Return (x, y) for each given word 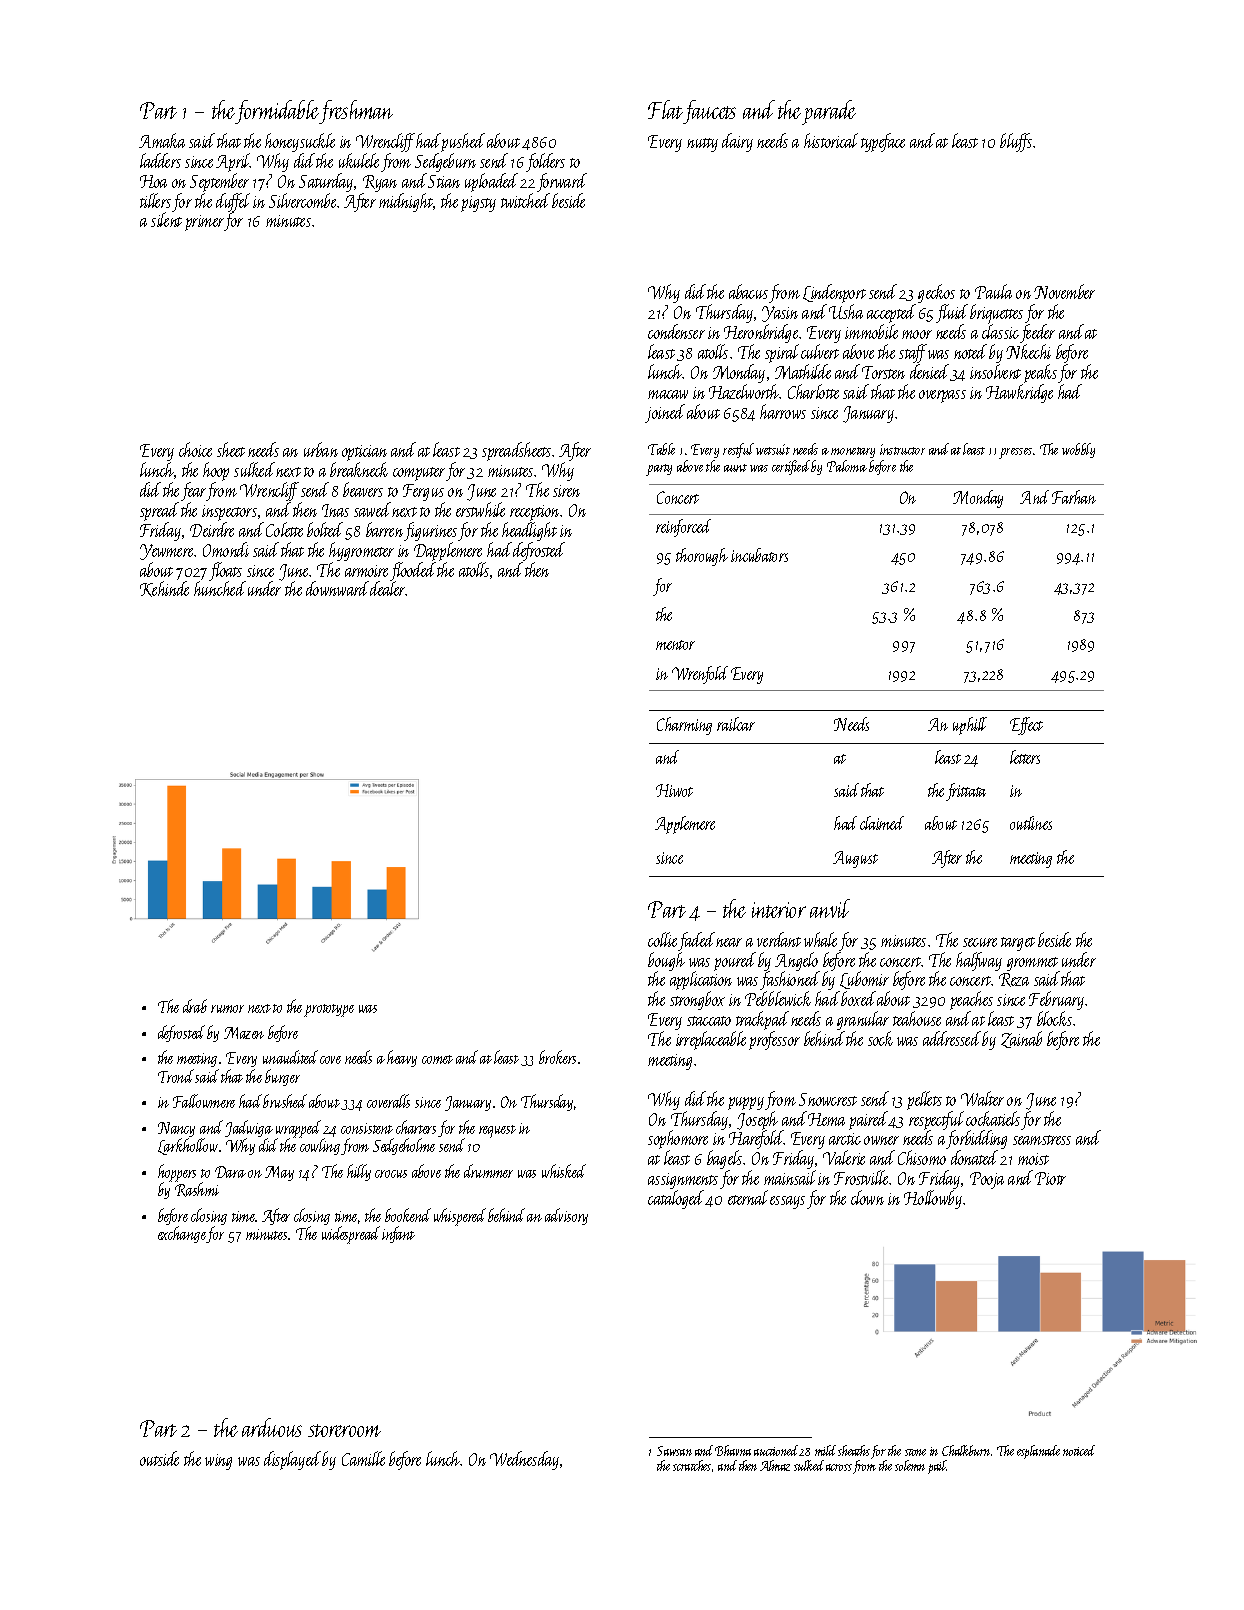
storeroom (344, 1430)
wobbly (1078, 450)
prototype (329, 1010)
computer (419, 474)
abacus (748, 291)
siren (566, 491)
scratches (692, 1465)
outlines (1031, 823)
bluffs (1016, 142)
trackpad (762, 1021)
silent (166, 219)
